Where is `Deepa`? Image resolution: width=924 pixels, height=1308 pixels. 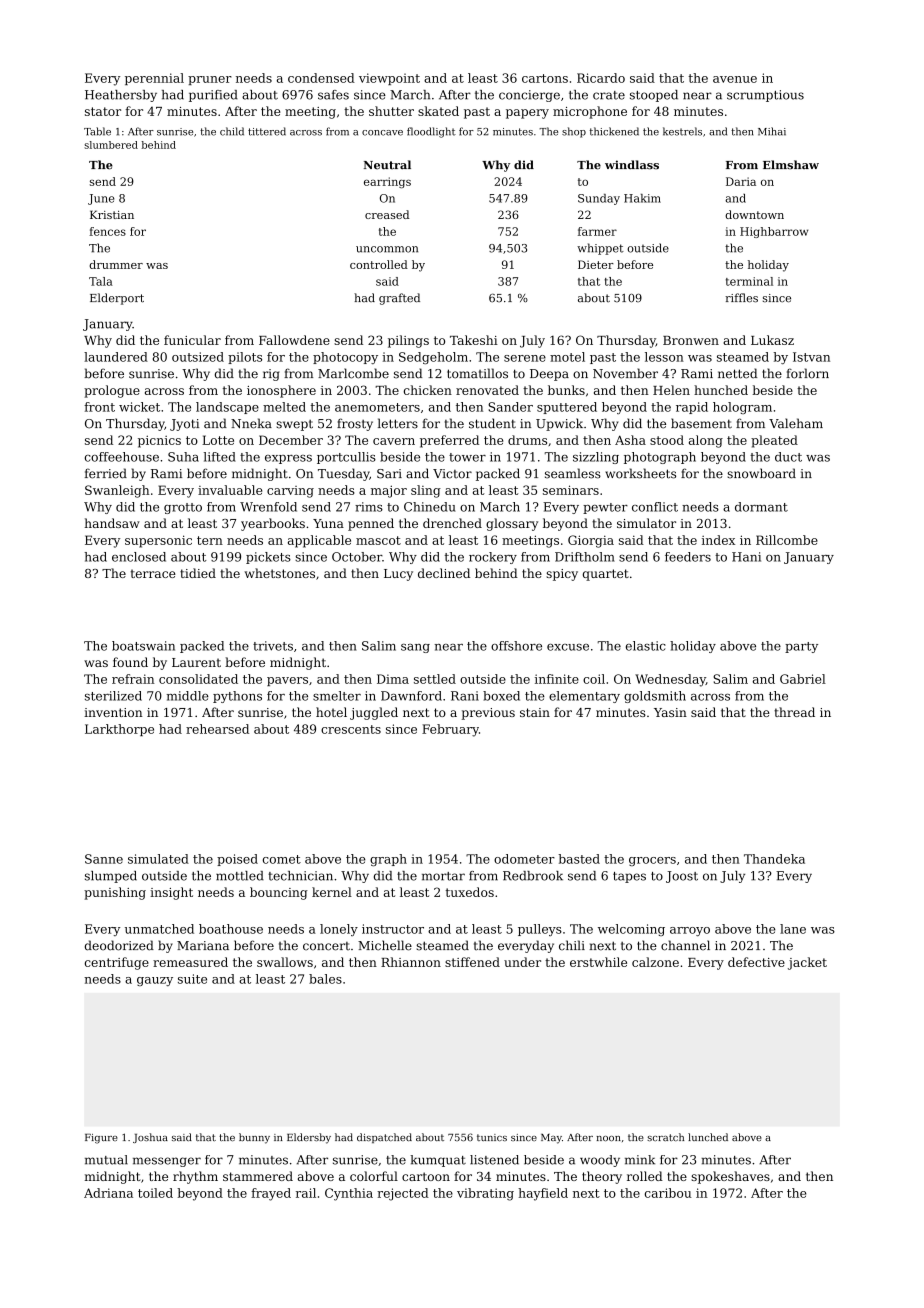
Deepa is located at coordinates (549, 375).
